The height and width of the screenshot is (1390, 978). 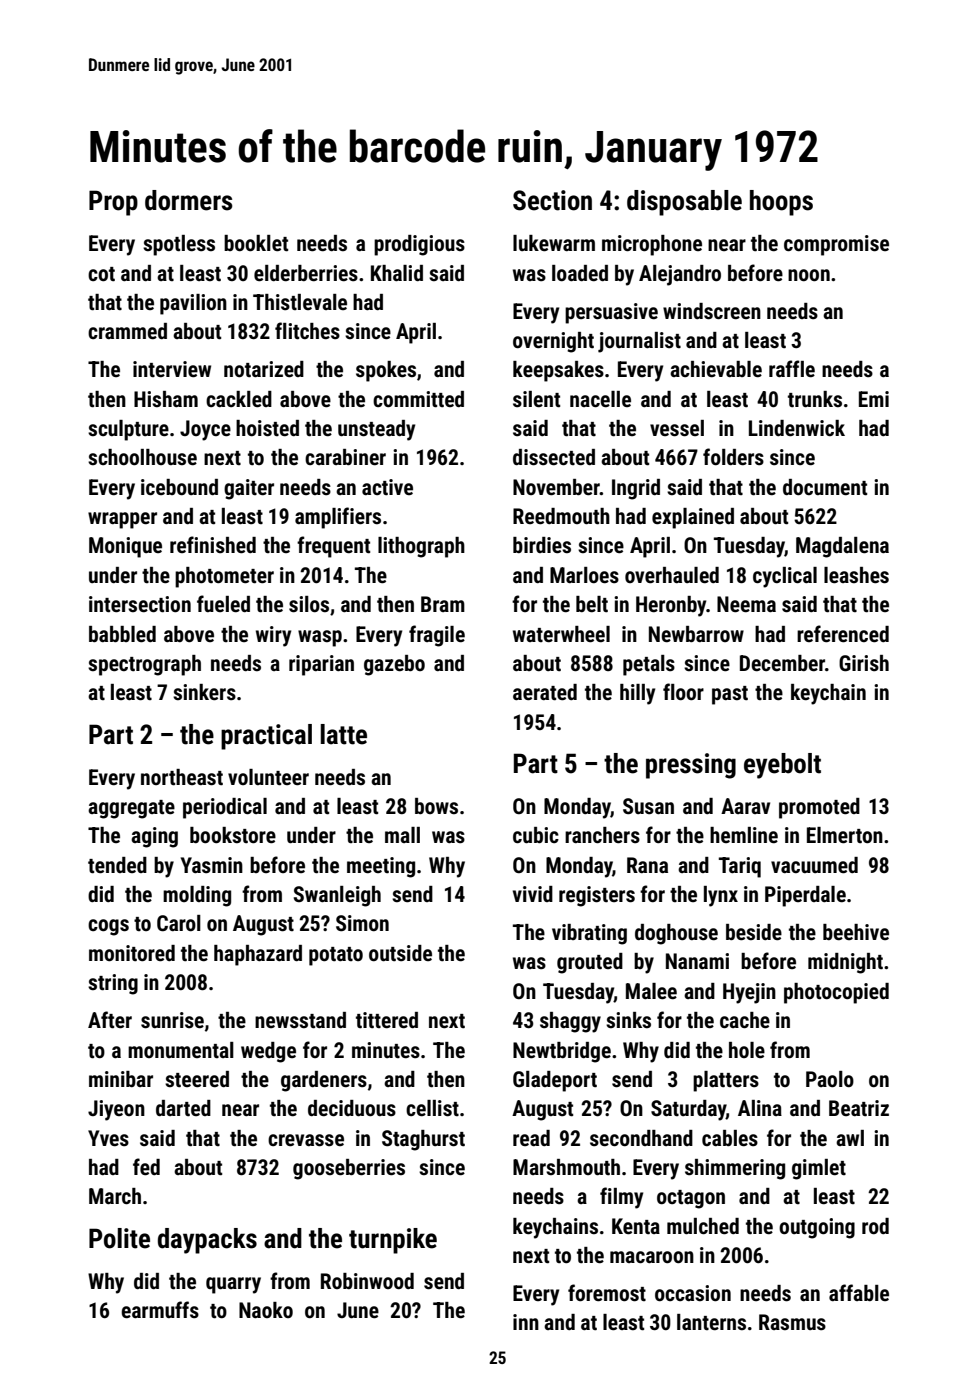 What do you see at coordinates (419, 245) in the screenshot?
I see `prodigious` at bounding box center [419, 245].
